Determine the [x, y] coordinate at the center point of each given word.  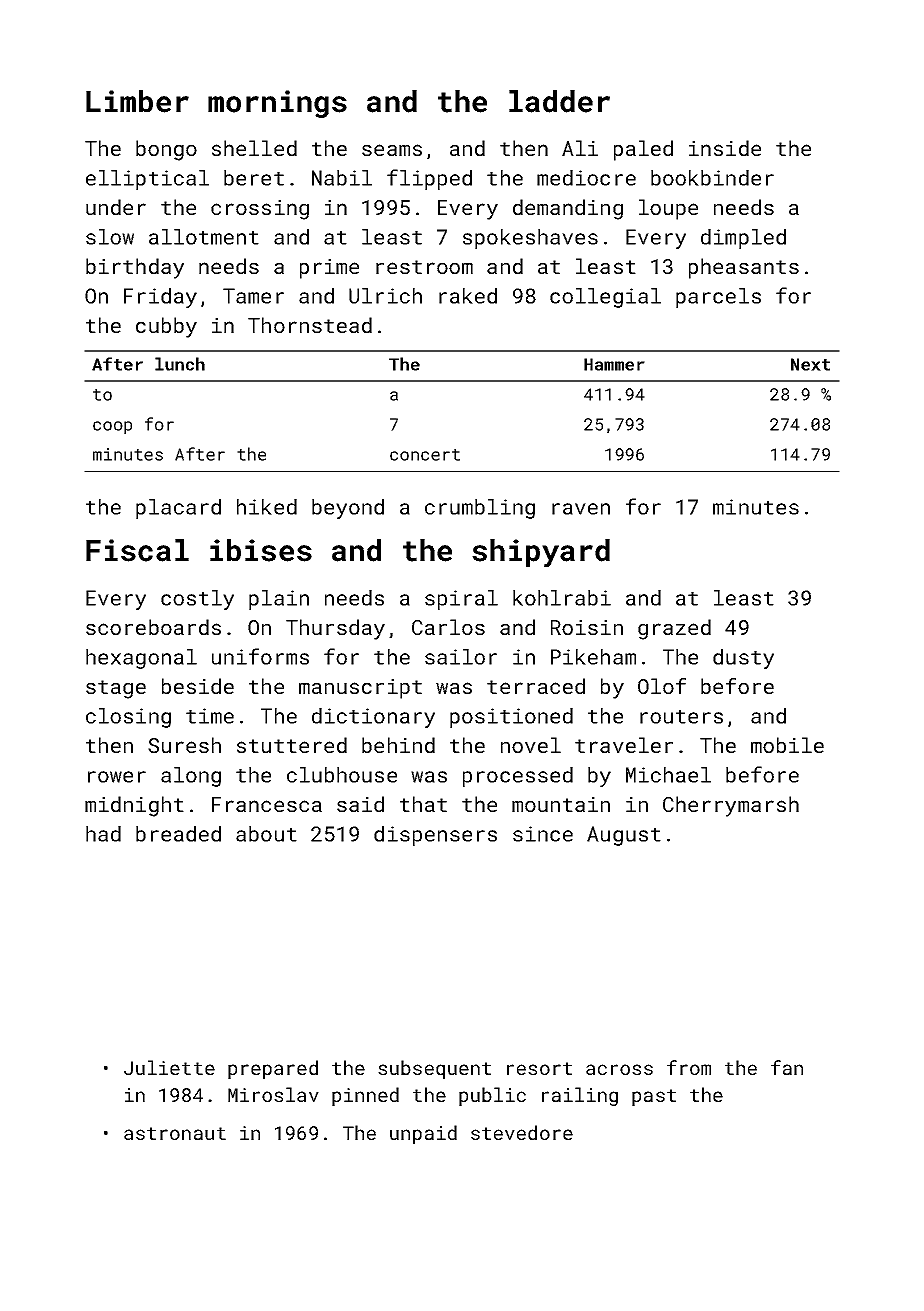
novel [531, 745]
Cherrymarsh [731, 806]
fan [787, 1067]
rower [117, 777]
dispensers [435, 836]
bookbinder [712, 178]
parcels [718, 298]
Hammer [614, 364]
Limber [137, 101]
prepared [273, 1069]
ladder [559, 101]
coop [112, 427]
